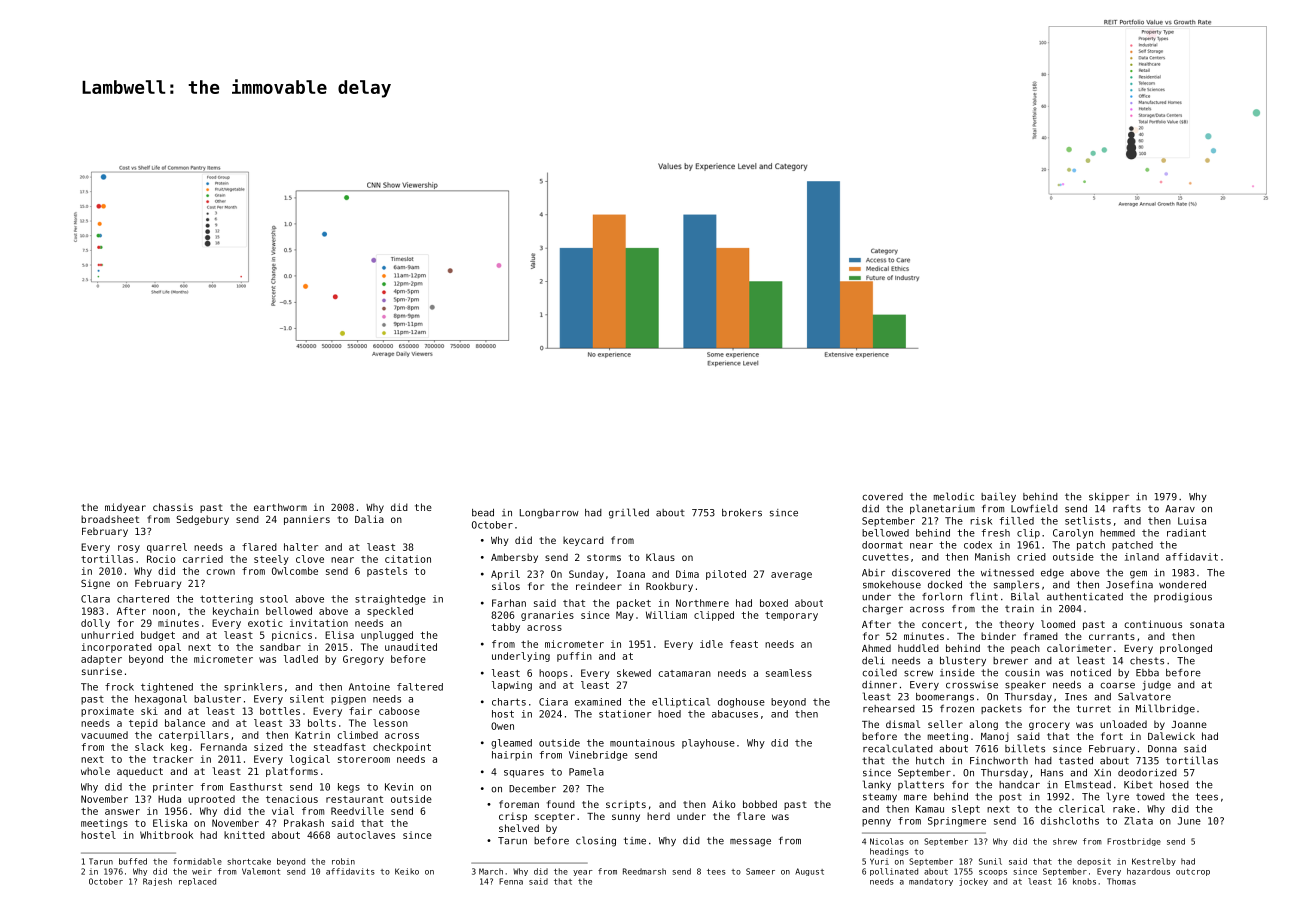 The height and width of the document is (924, 1308). Describe the element at coordinates (343, 861) in the document. I see `robin` at that location.
